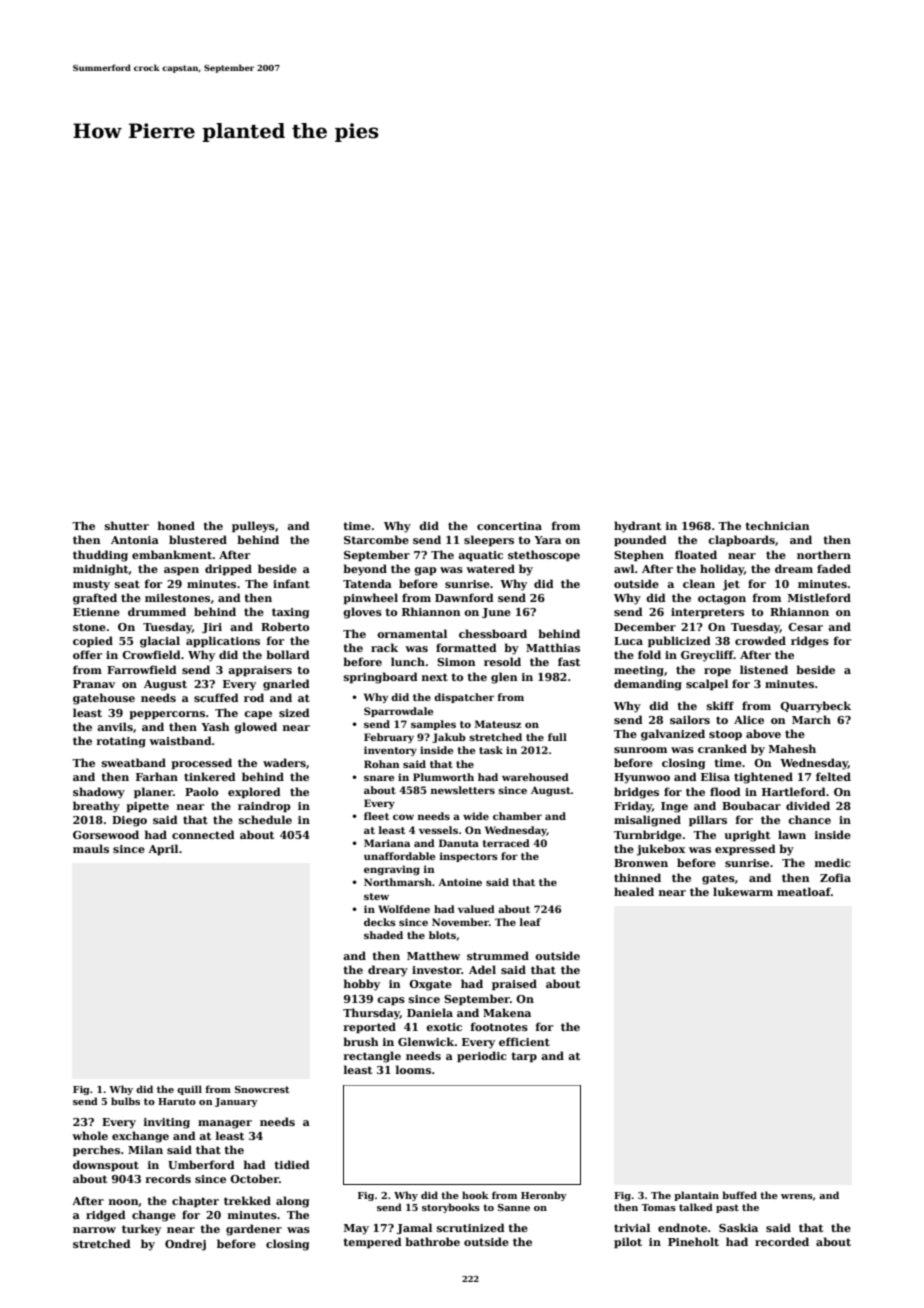  What do you see at coordinates (804, 891) in the screenshot?
I see `meatloaf` at bounding box center [804, 891].
